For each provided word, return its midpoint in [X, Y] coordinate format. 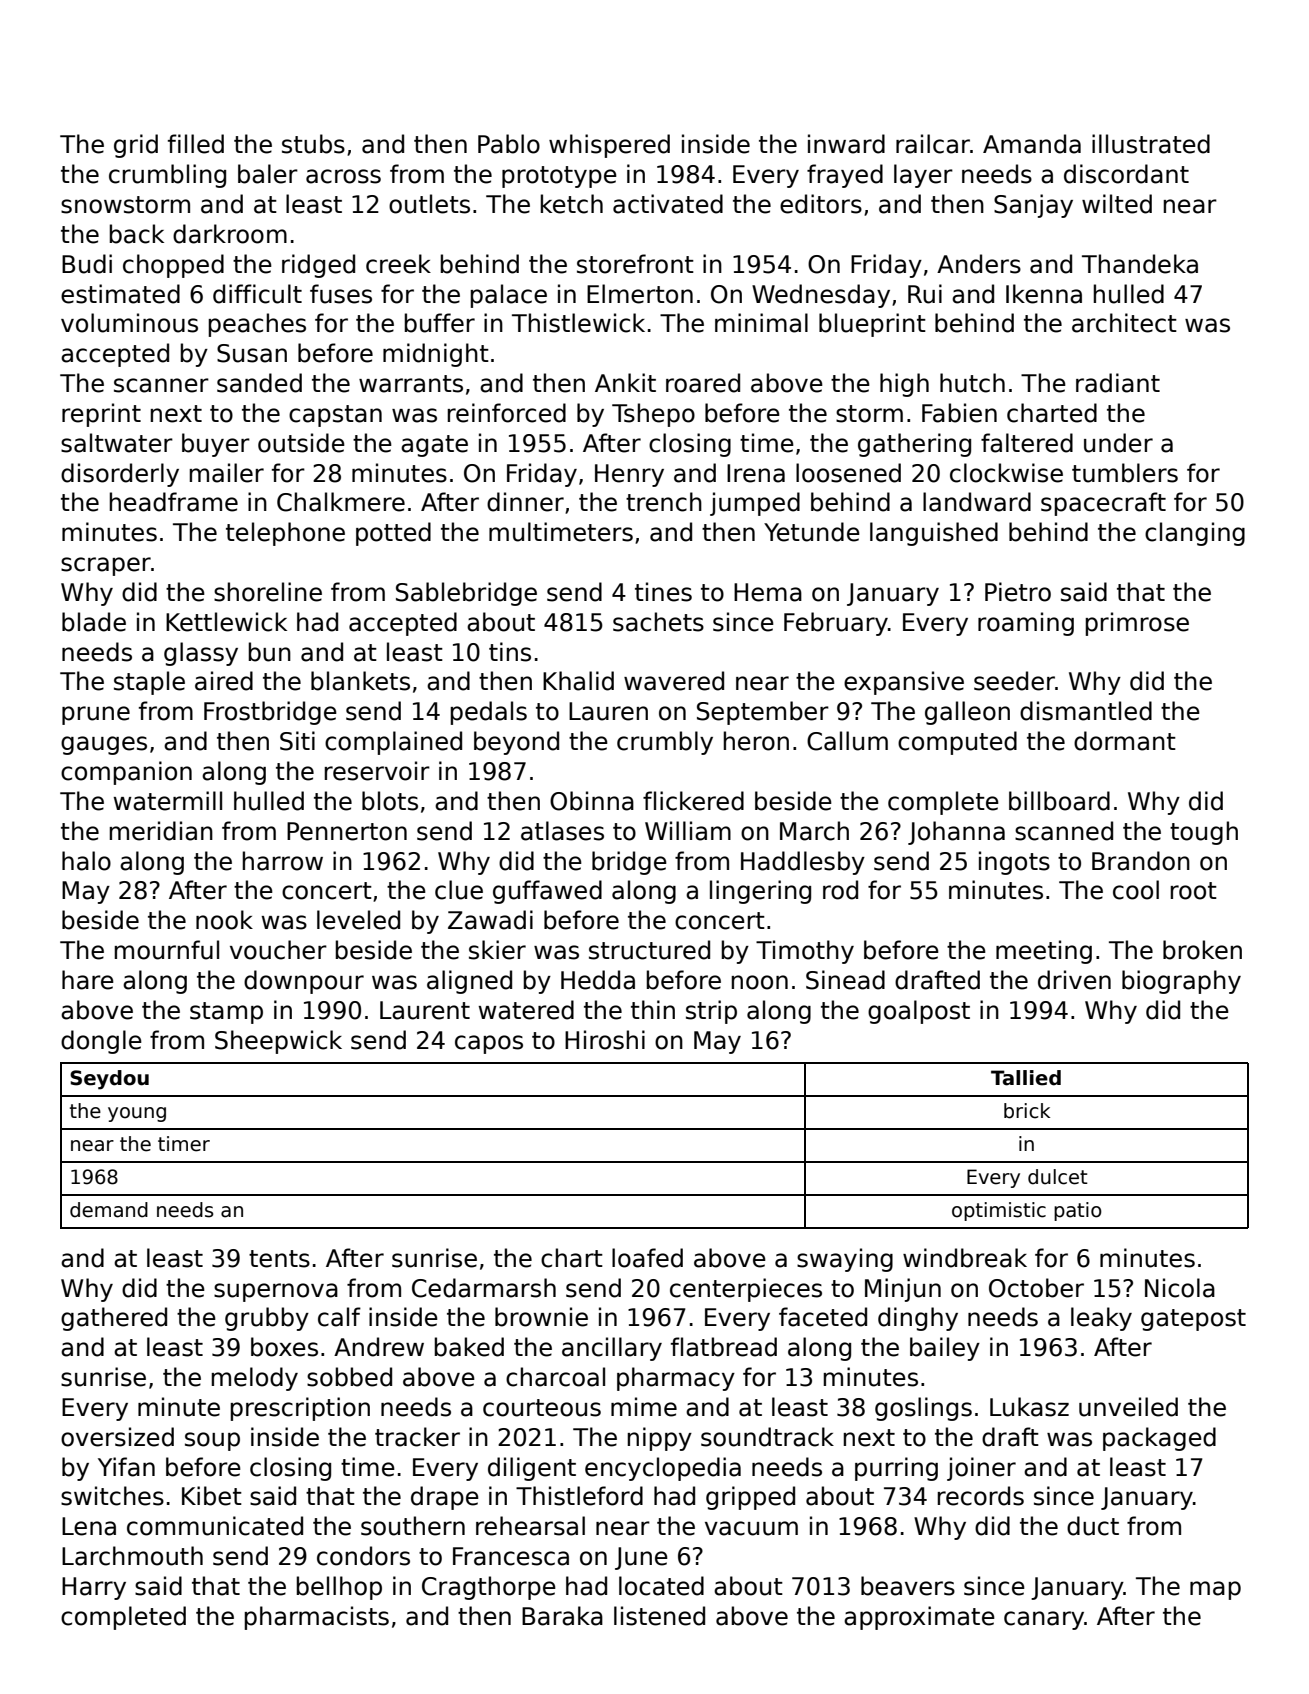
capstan [335, 416]
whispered [609, 146]
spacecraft [1103, 504]
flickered [693, 801]
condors [363, 1556]
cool [1136, 890]
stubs [313, 144]
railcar [933, 144]
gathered [114, 1319]
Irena [756, 473]
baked [469, 1347]
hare [88, 980]
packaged [1159, 1439]
